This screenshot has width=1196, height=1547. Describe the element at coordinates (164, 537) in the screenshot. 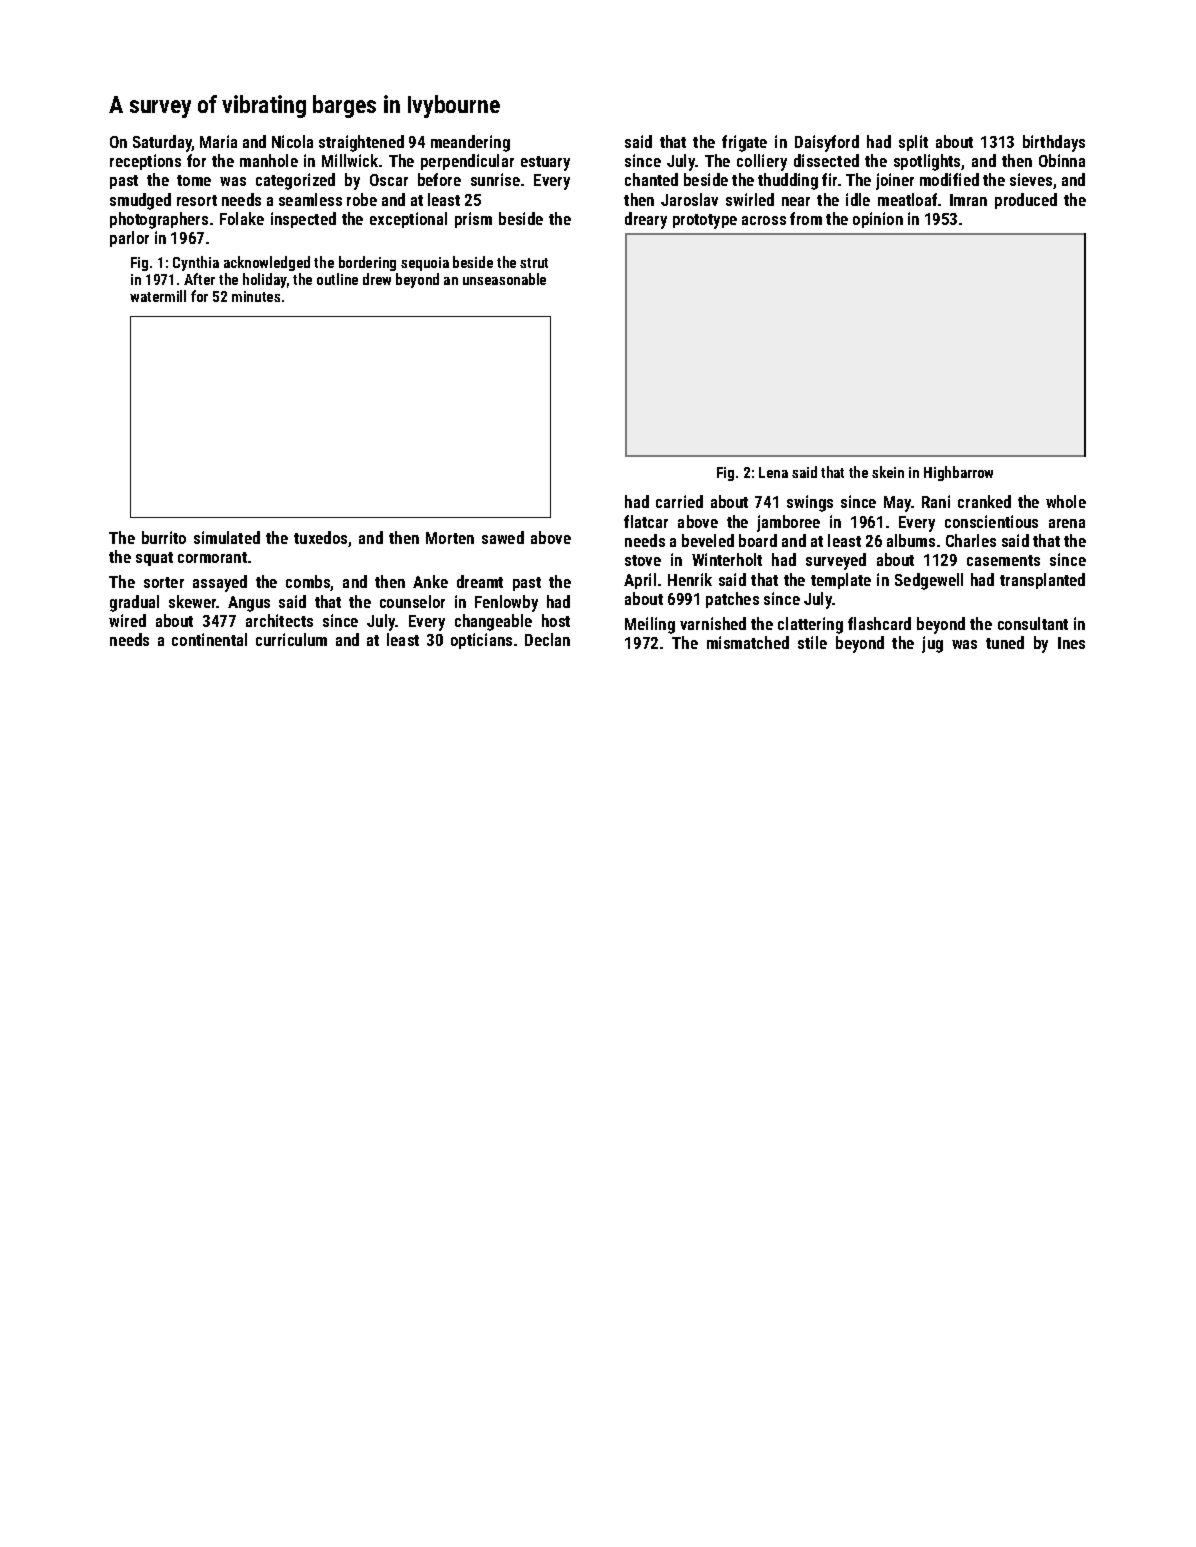

I see `burrito` at that location.
